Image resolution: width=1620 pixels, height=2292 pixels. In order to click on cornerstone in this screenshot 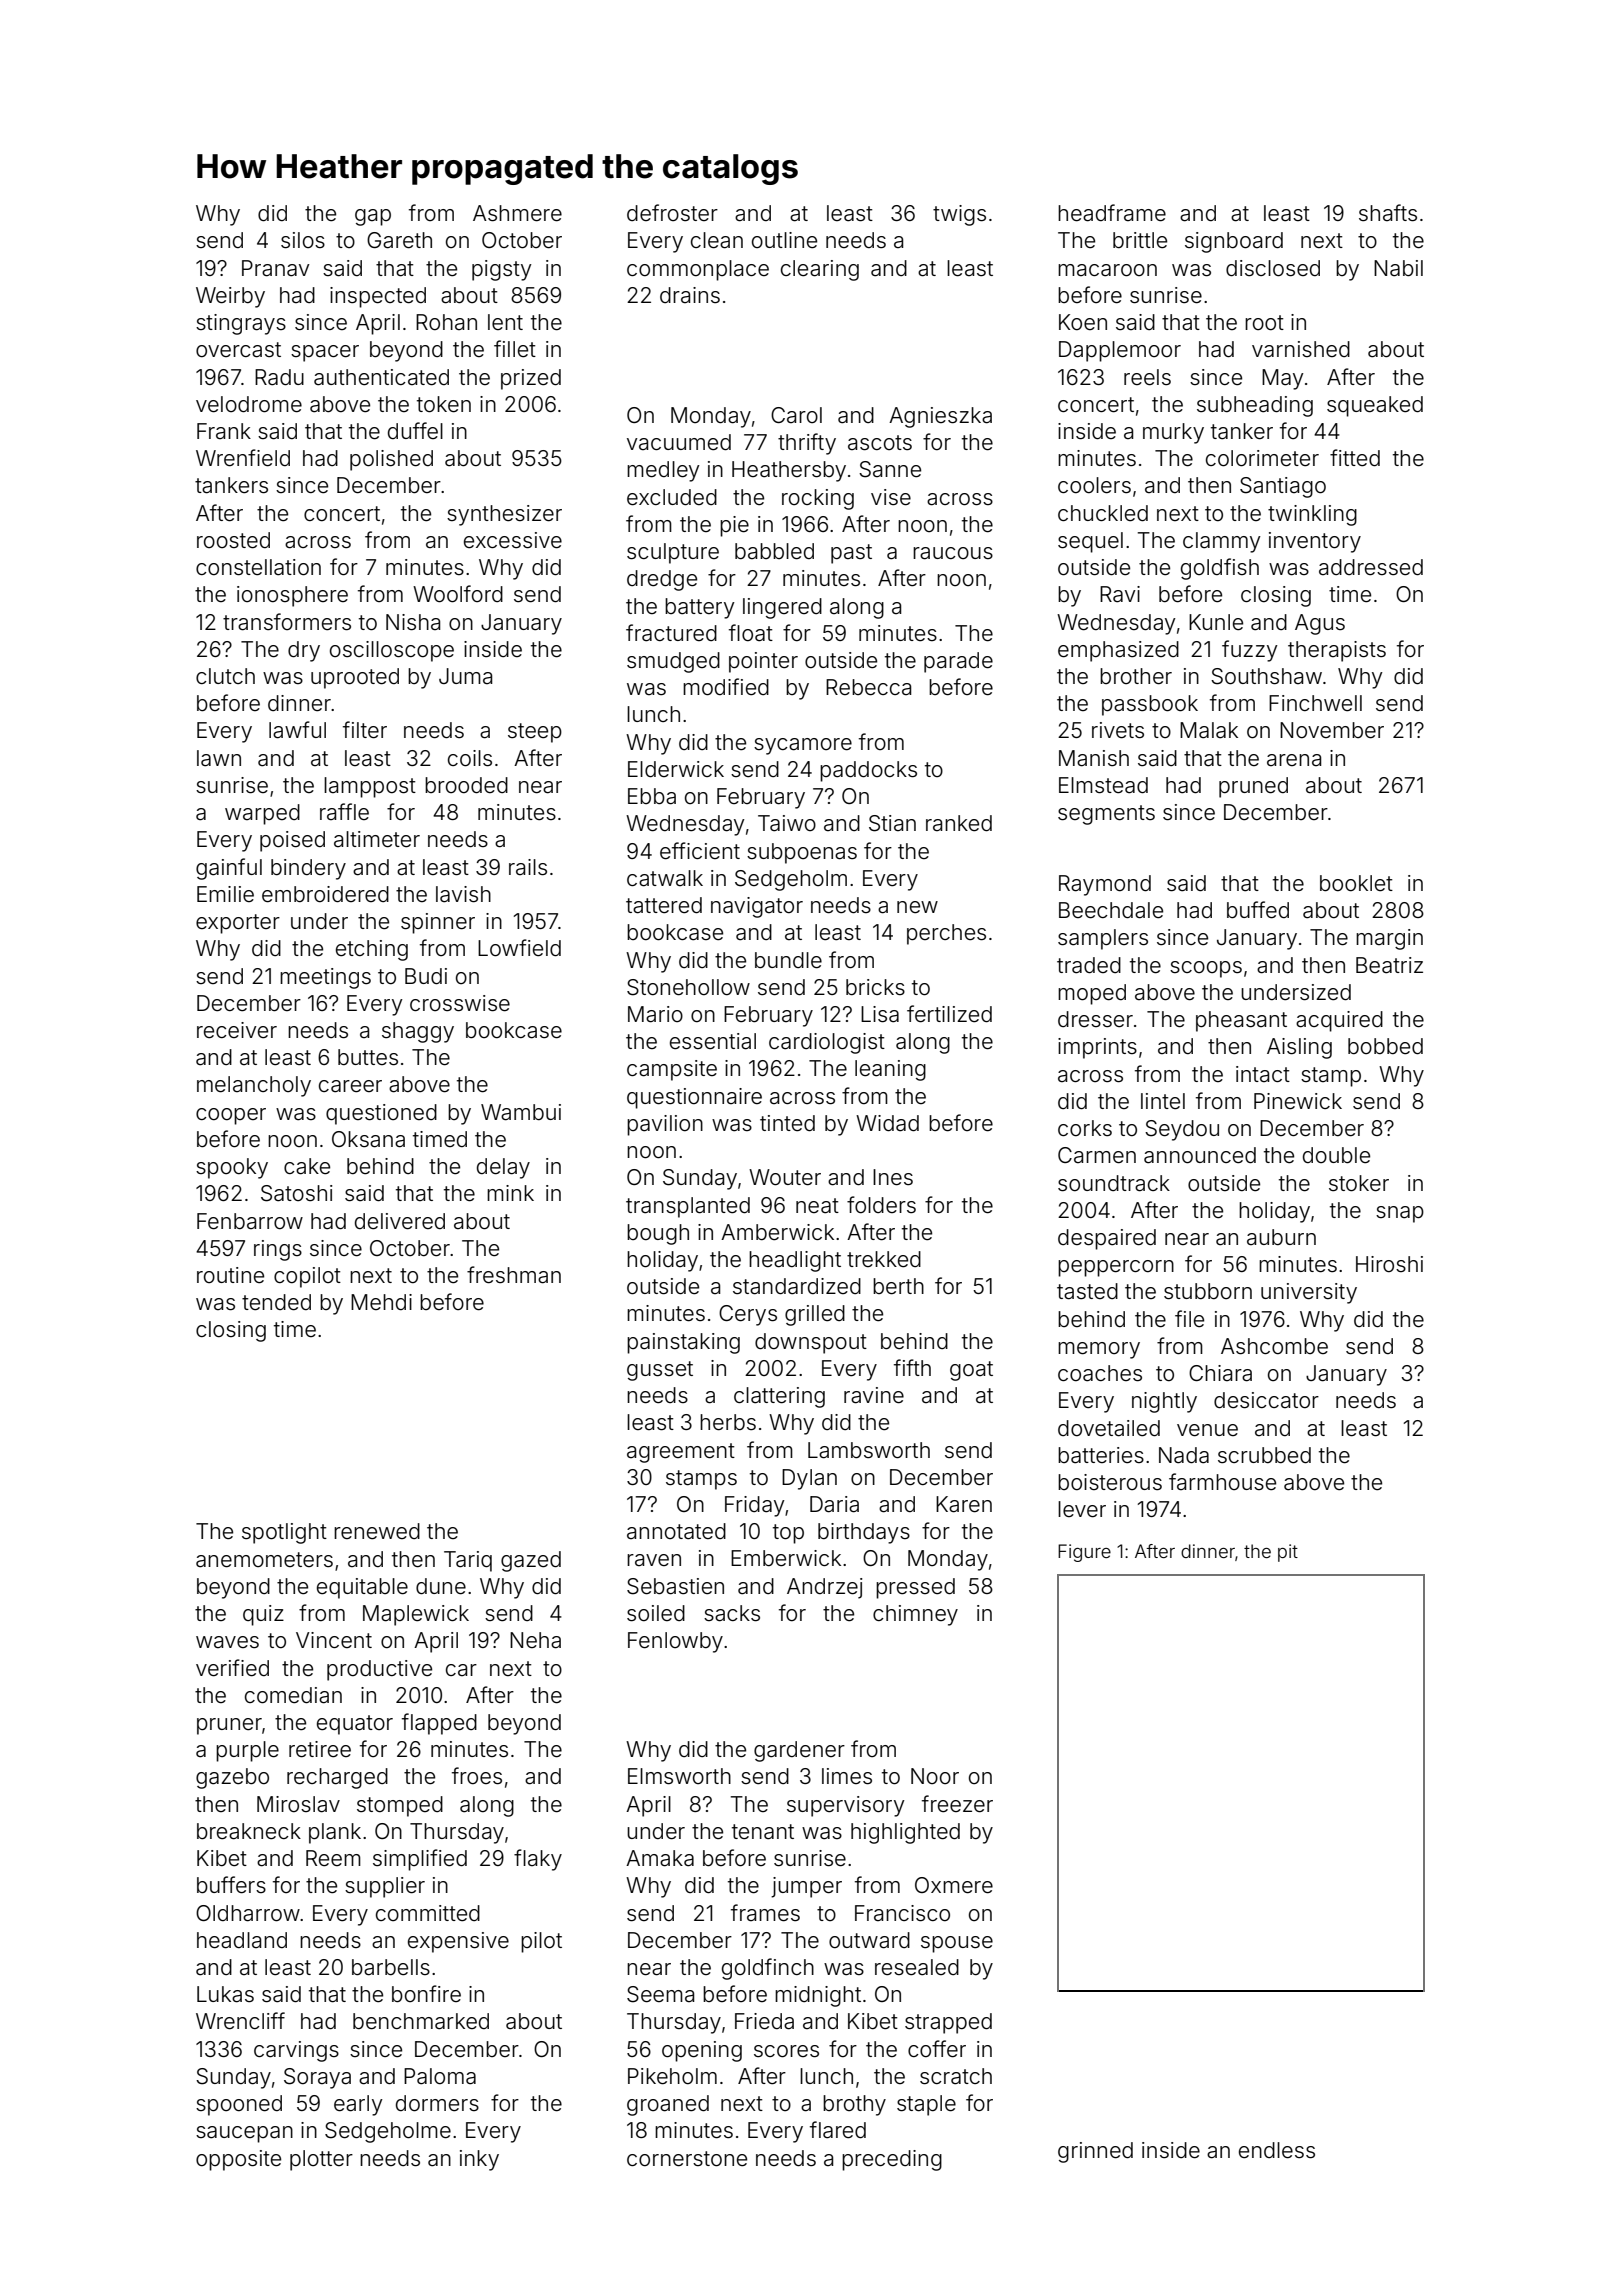, I will do `click(687, 2159)`.
